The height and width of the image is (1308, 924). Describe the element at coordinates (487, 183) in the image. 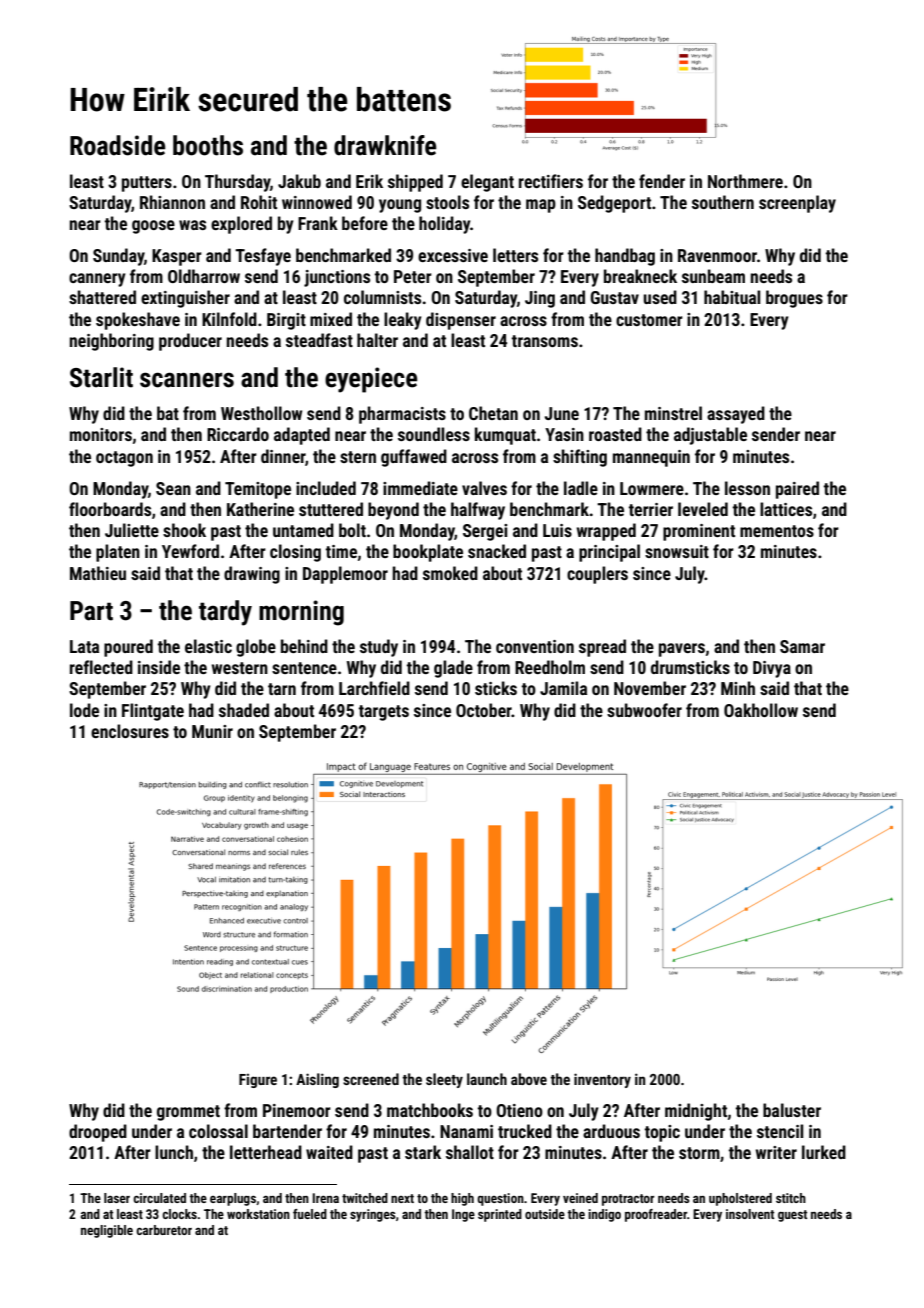

I see `elegant` at that location.
